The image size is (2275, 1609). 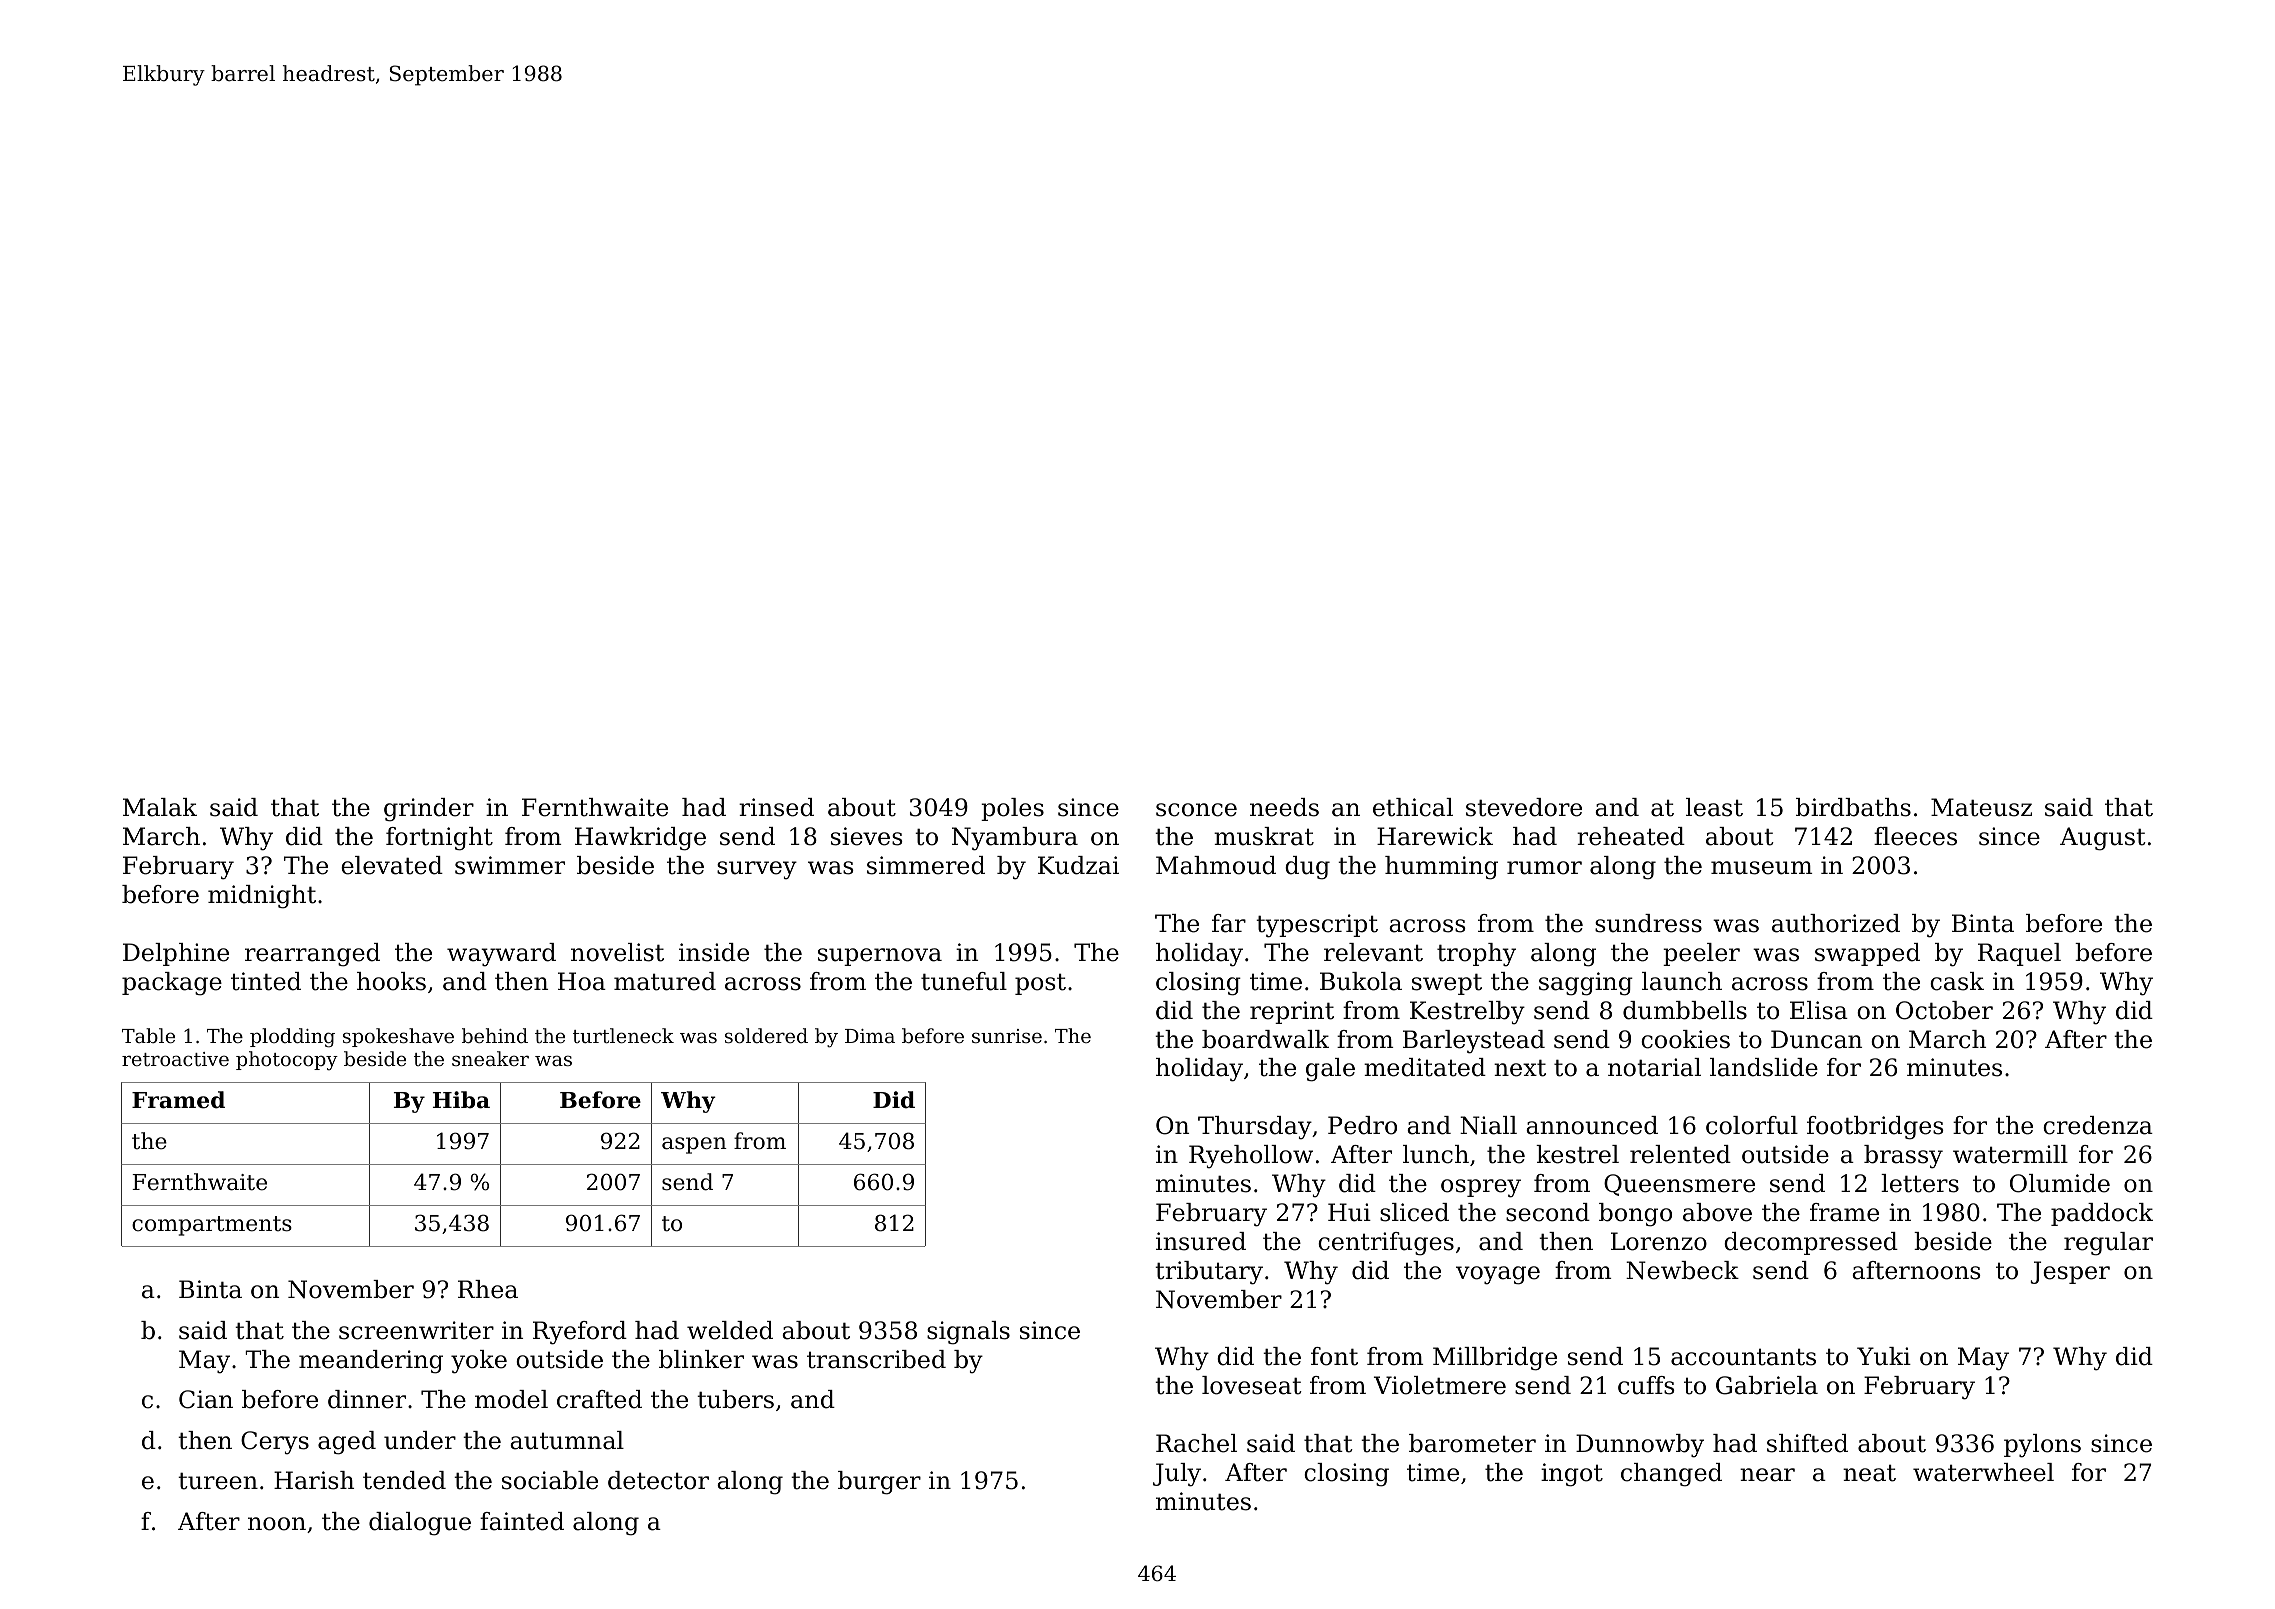 What do you see at coordinates (420, 1524) in the image?
I see `dialogue` at bounding box center [420, 1524].
